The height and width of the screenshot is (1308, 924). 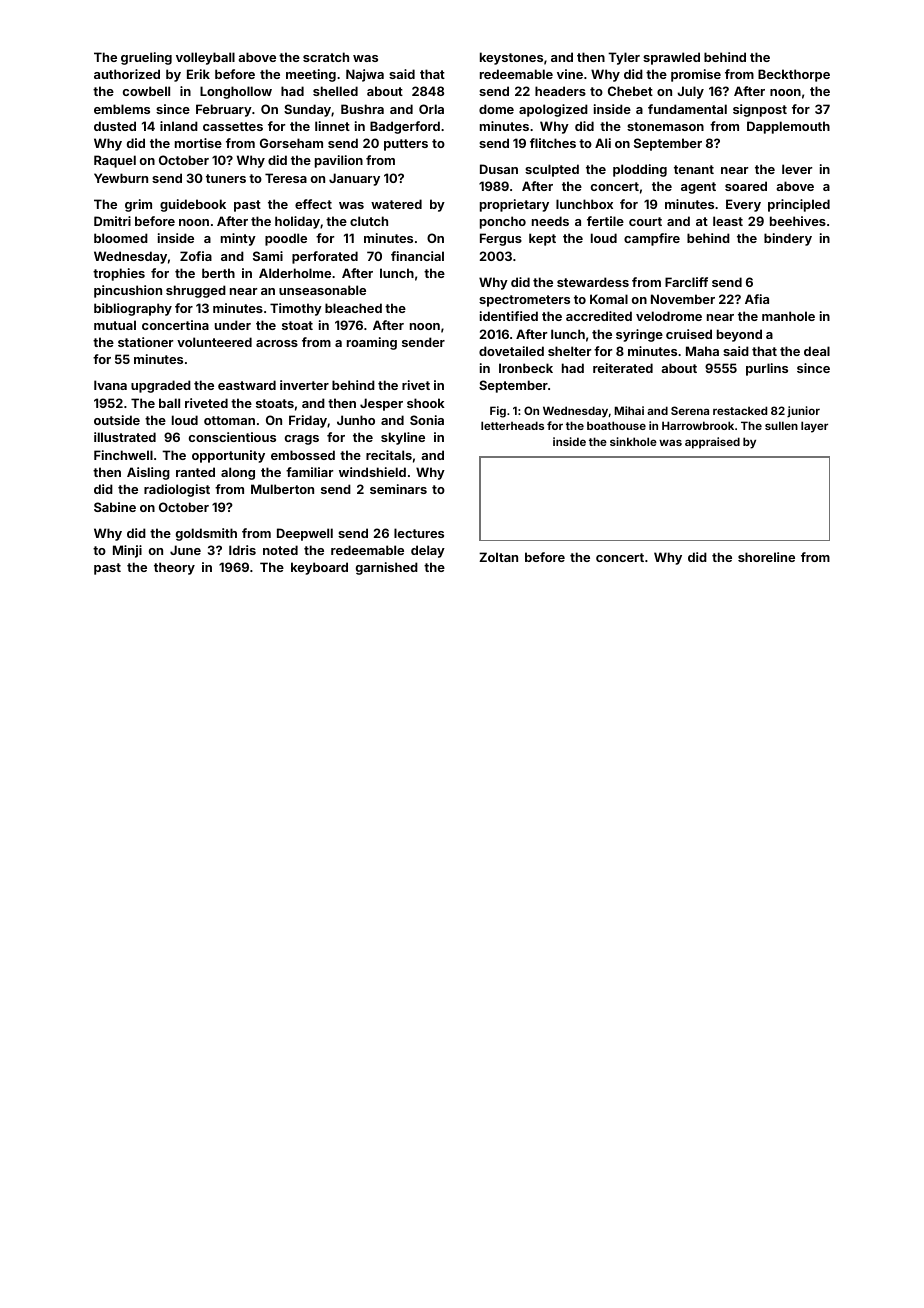 I want to click on eastward, so click(x=247, y=385).
